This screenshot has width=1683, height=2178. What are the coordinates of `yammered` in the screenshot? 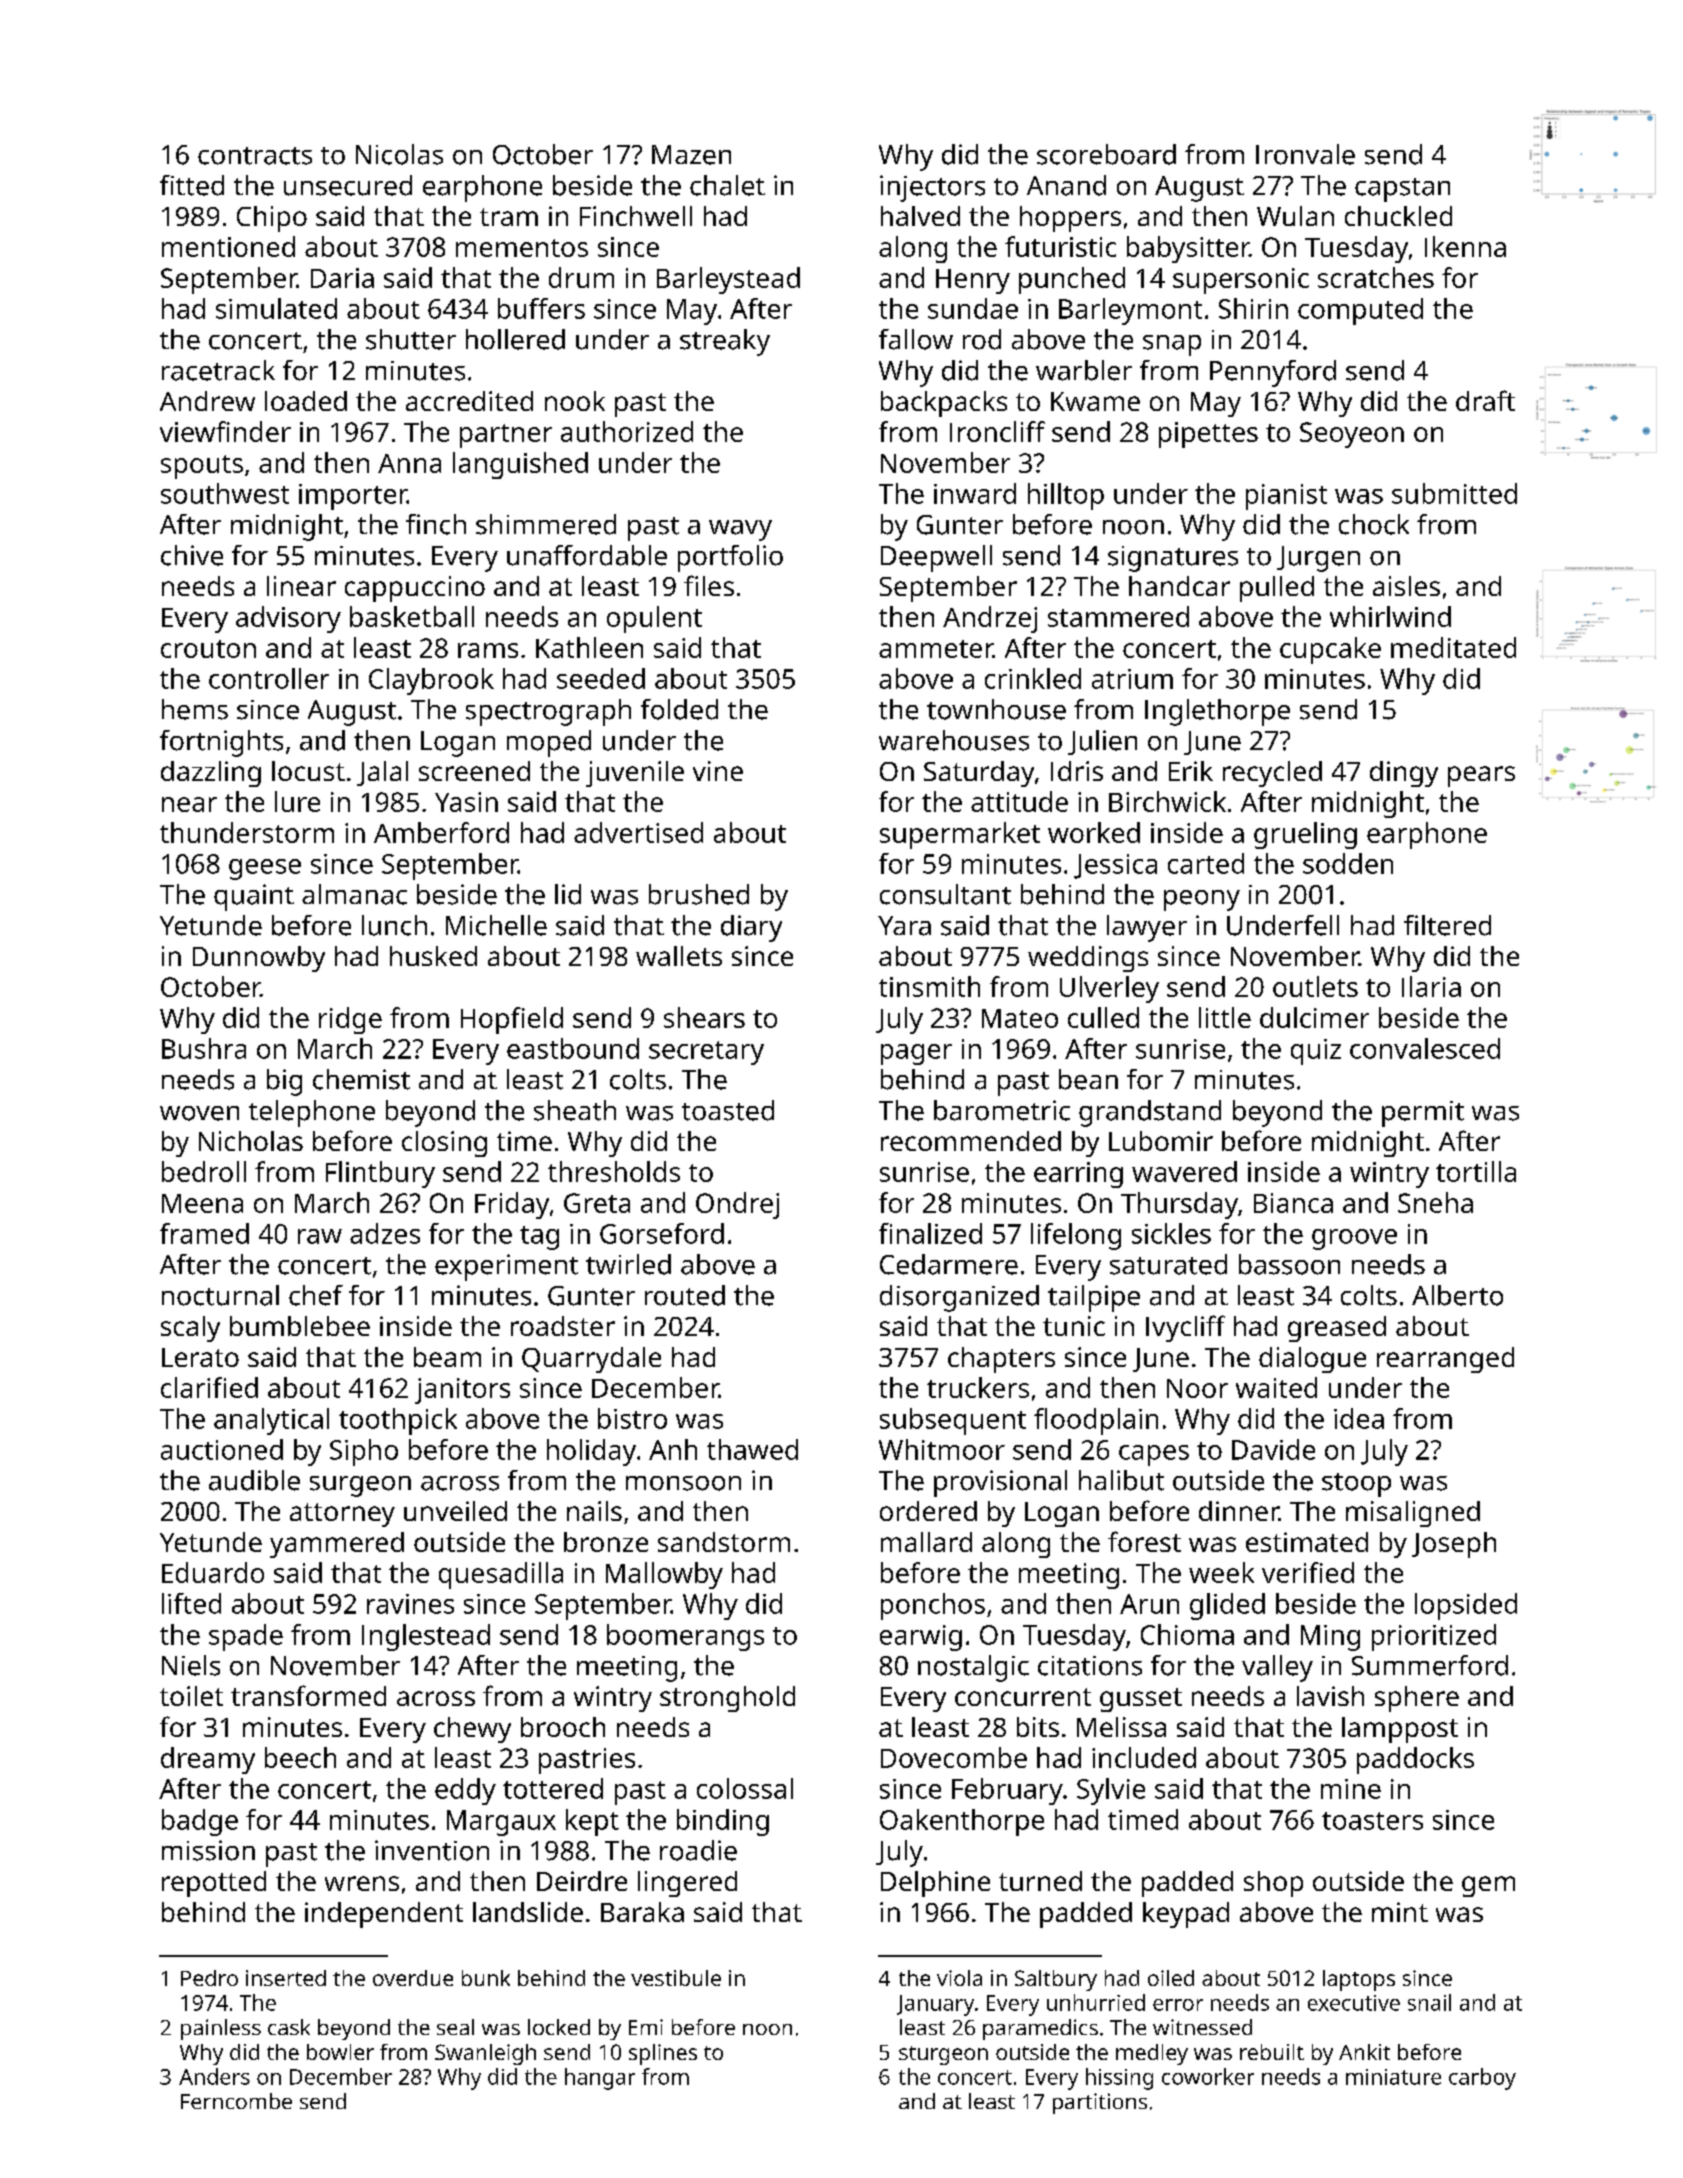 It's located at (337, 1545).
